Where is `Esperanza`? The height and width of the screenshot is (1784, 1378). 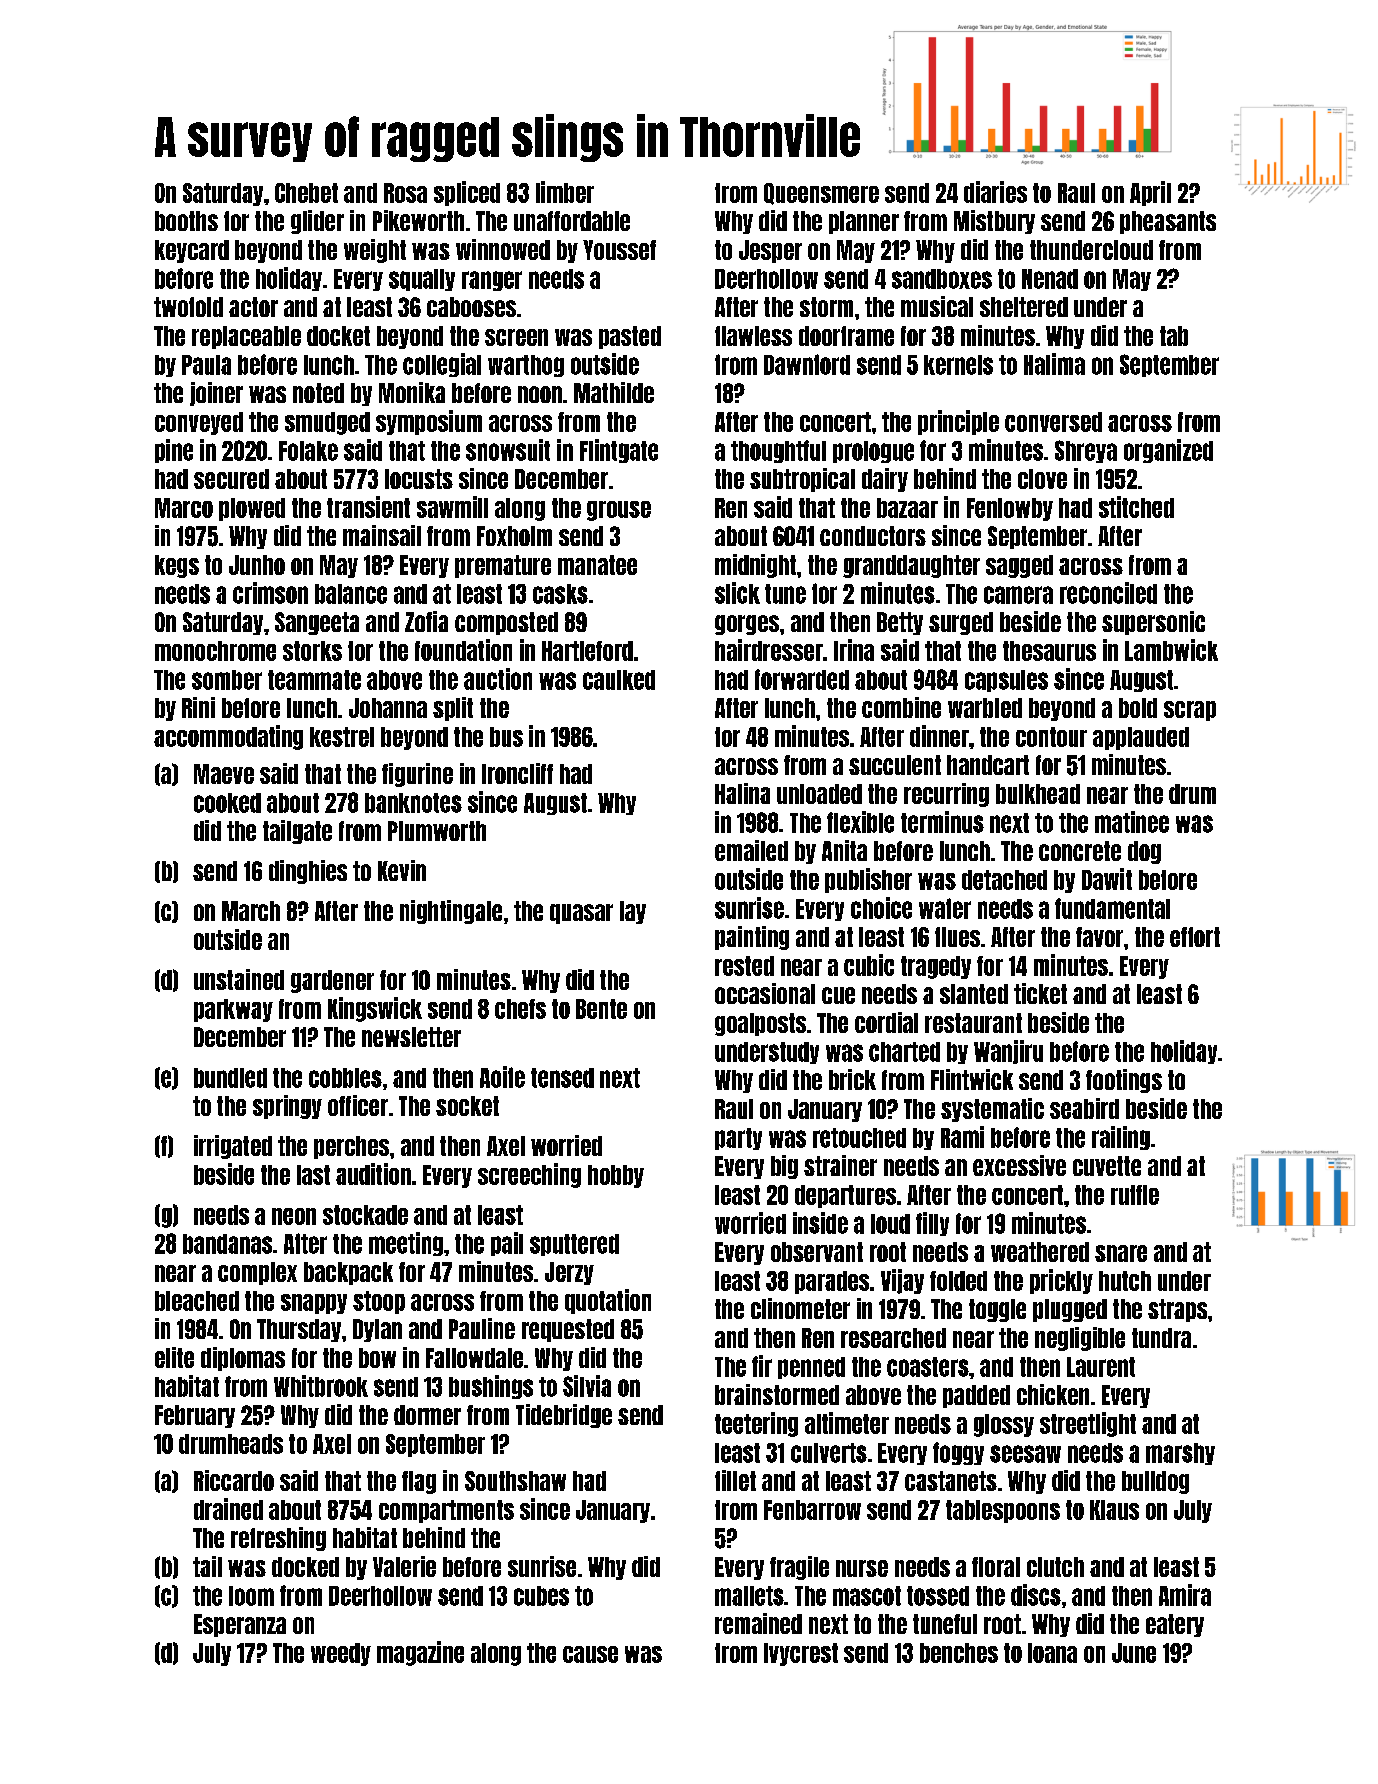 Esperanza is located at coordinates (240, 1625).
